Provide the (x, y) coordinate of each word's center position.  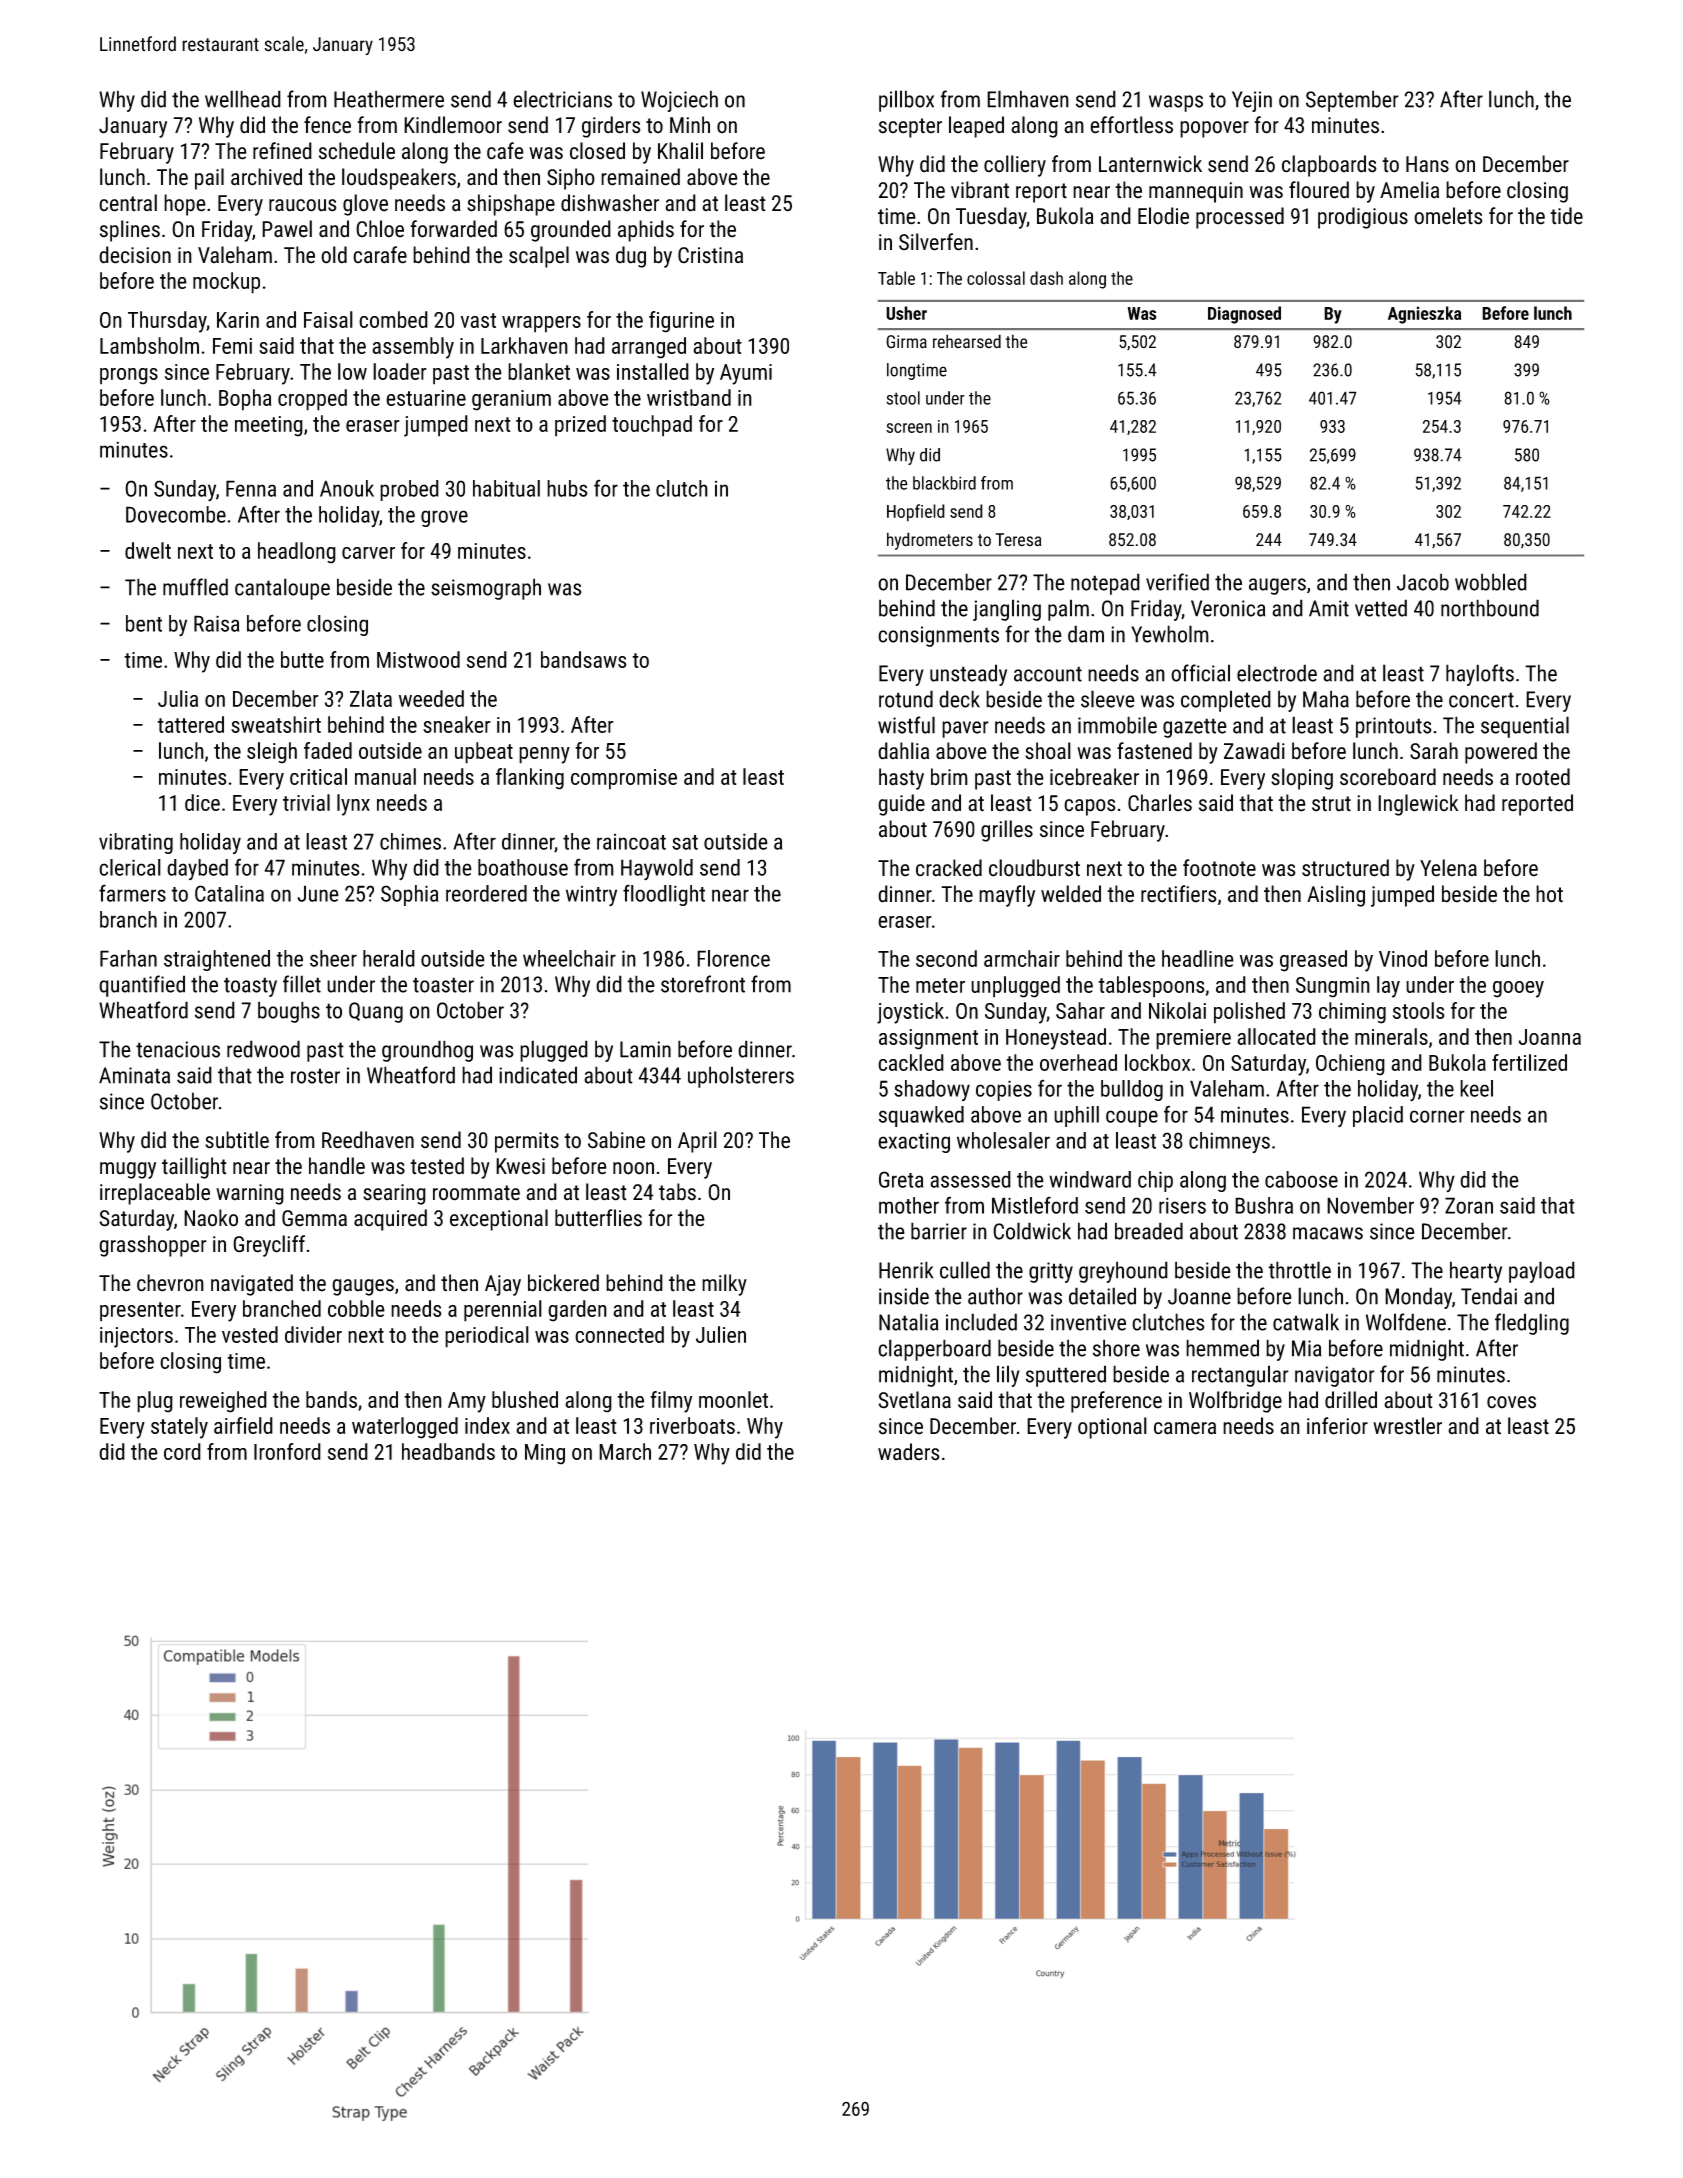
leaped (976, 127)
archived (266, 177)
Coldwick (1032, 1231)
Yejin (1252, 101)
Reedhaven (368, 1140)
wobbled (1491, 582)
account (1048, 674)
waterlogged (405, 1428)
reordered (486, 893)
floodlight (664, 895)
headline (1198, 958)
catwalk (1306, 1322)
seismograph (486, 589)
